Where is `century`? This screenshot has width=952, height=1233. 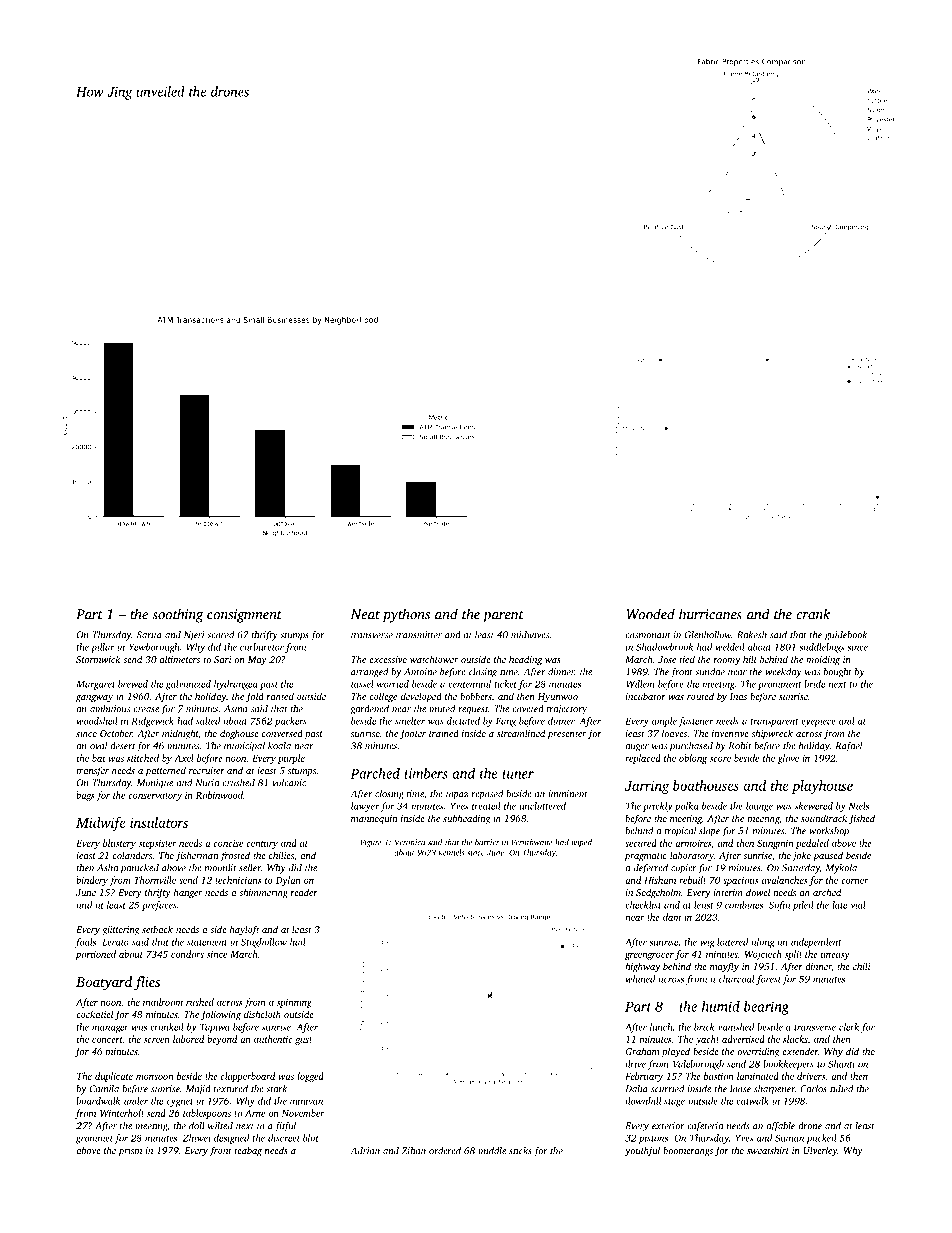 century is located at coordinates (262, 845).
